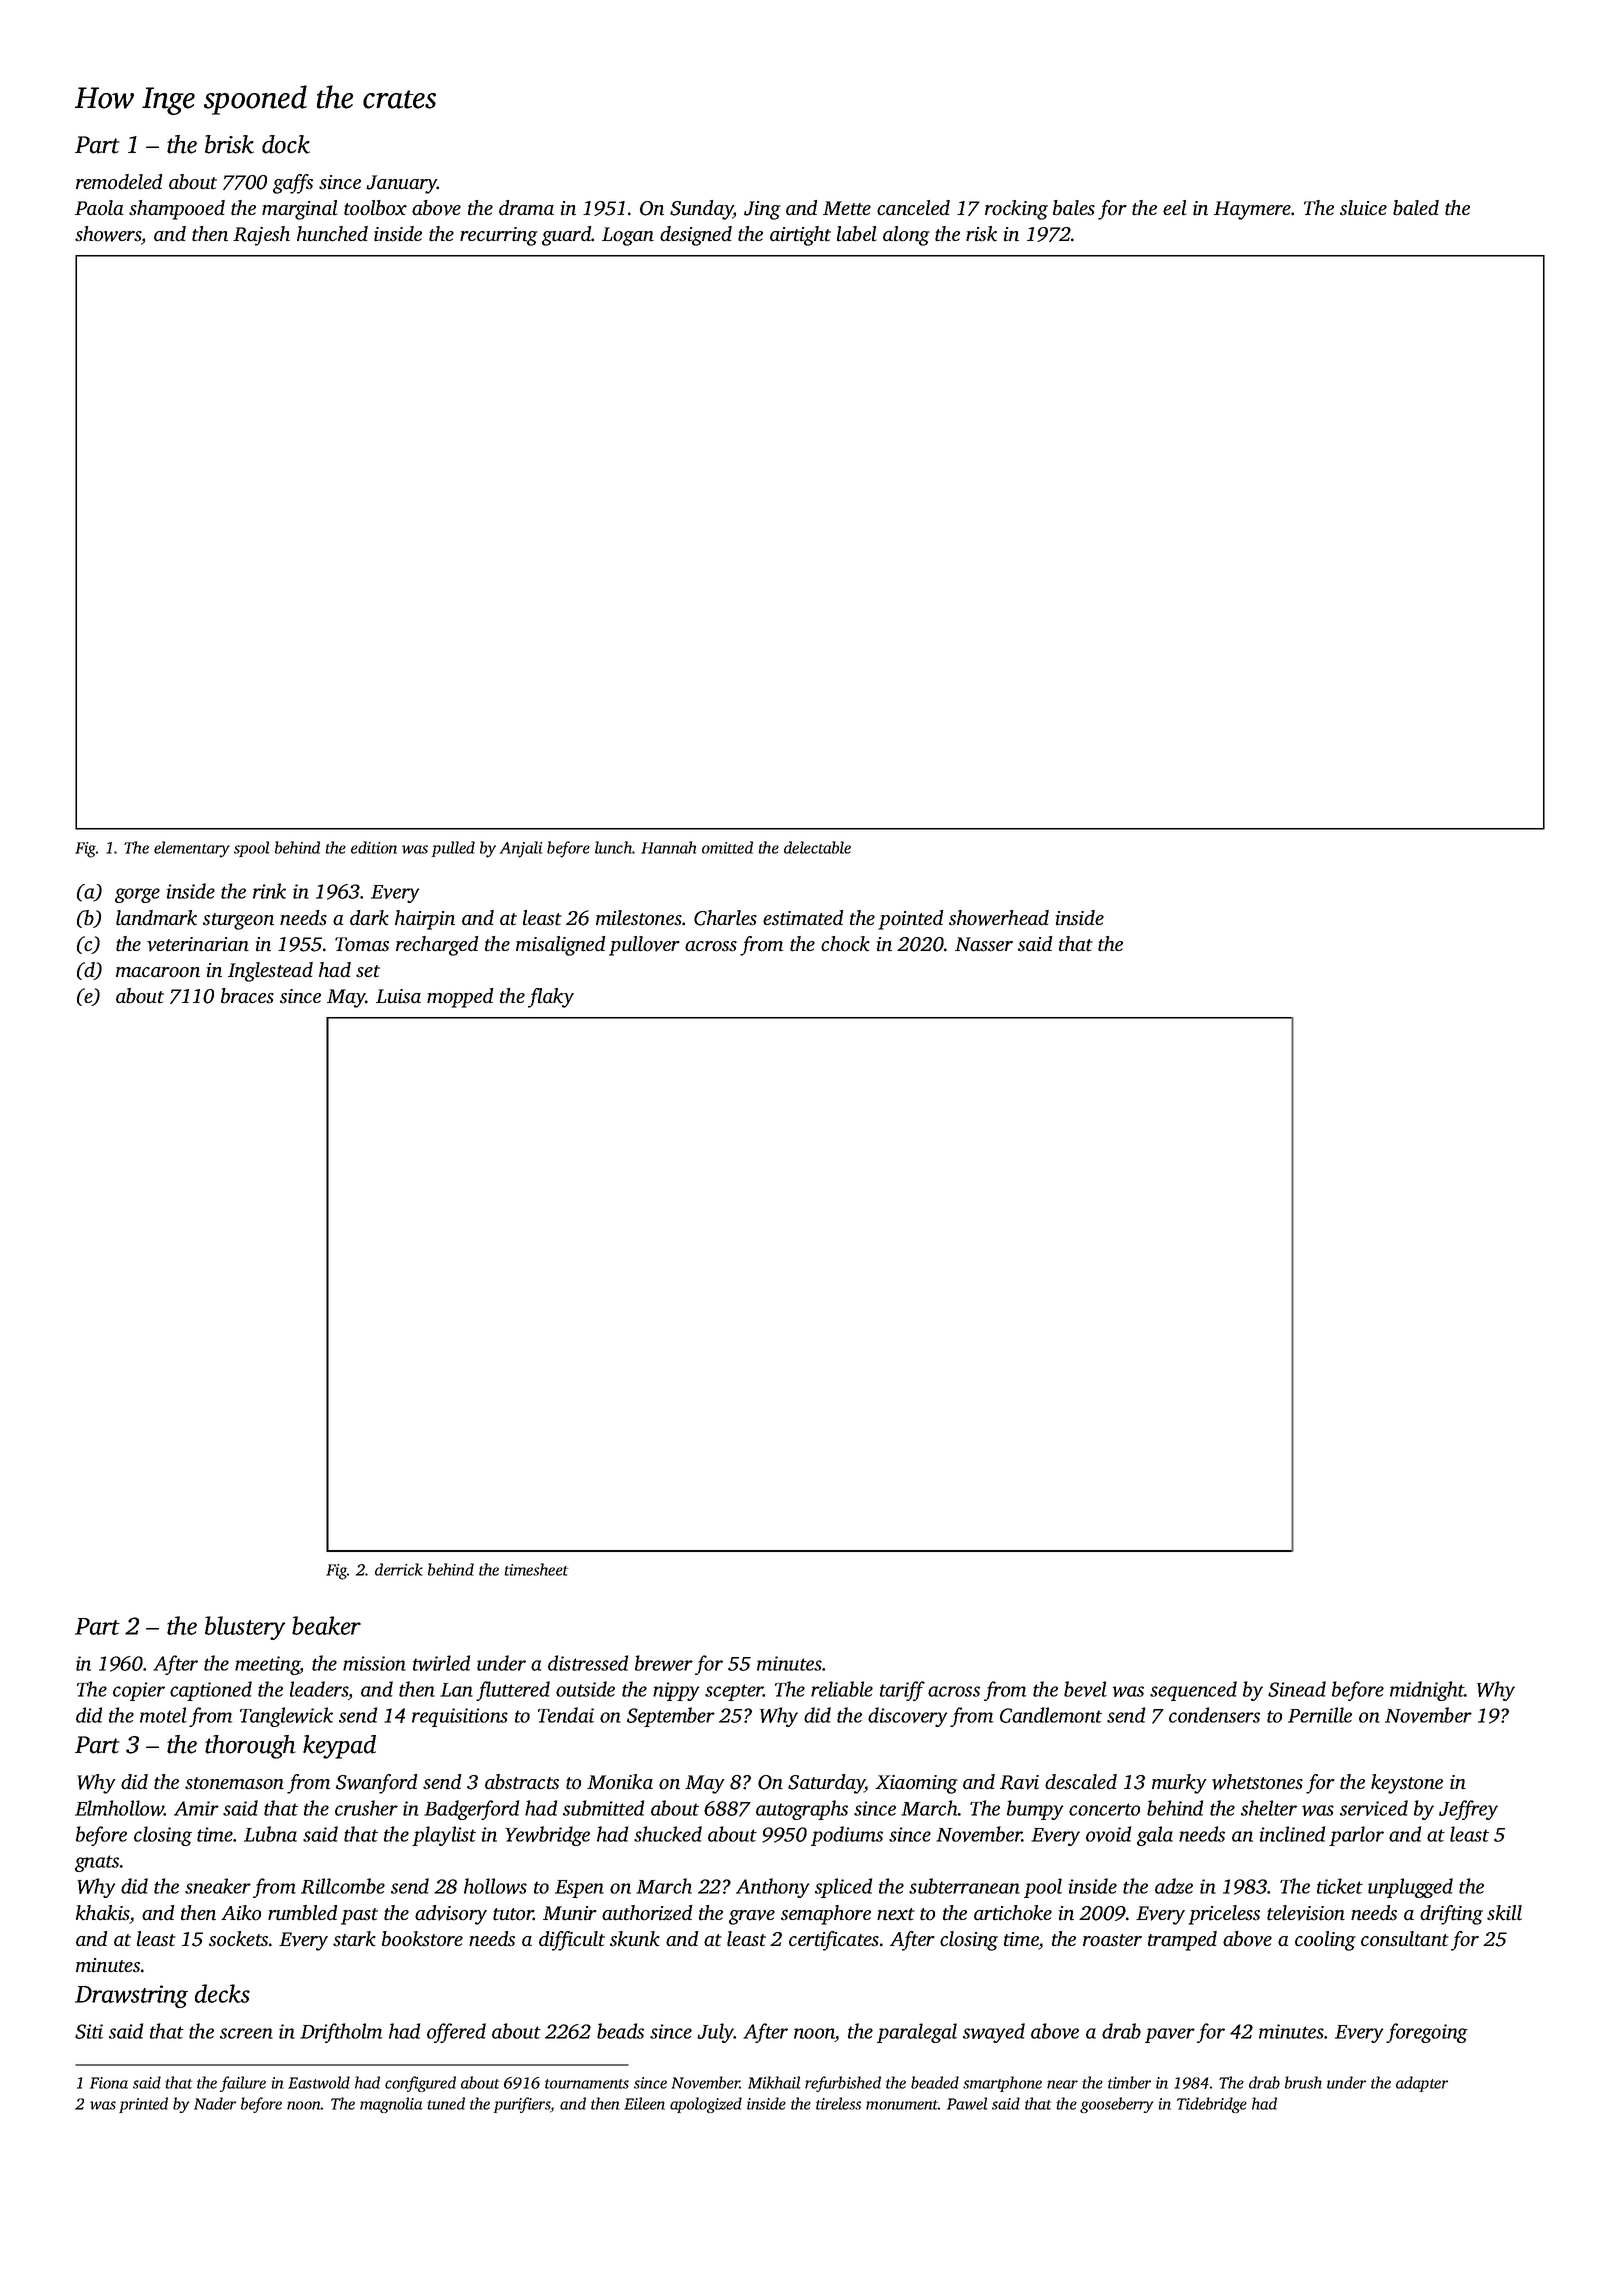 The width and height of the document is (1620, 2292). I want to click on Paola, so click(99, 208).
